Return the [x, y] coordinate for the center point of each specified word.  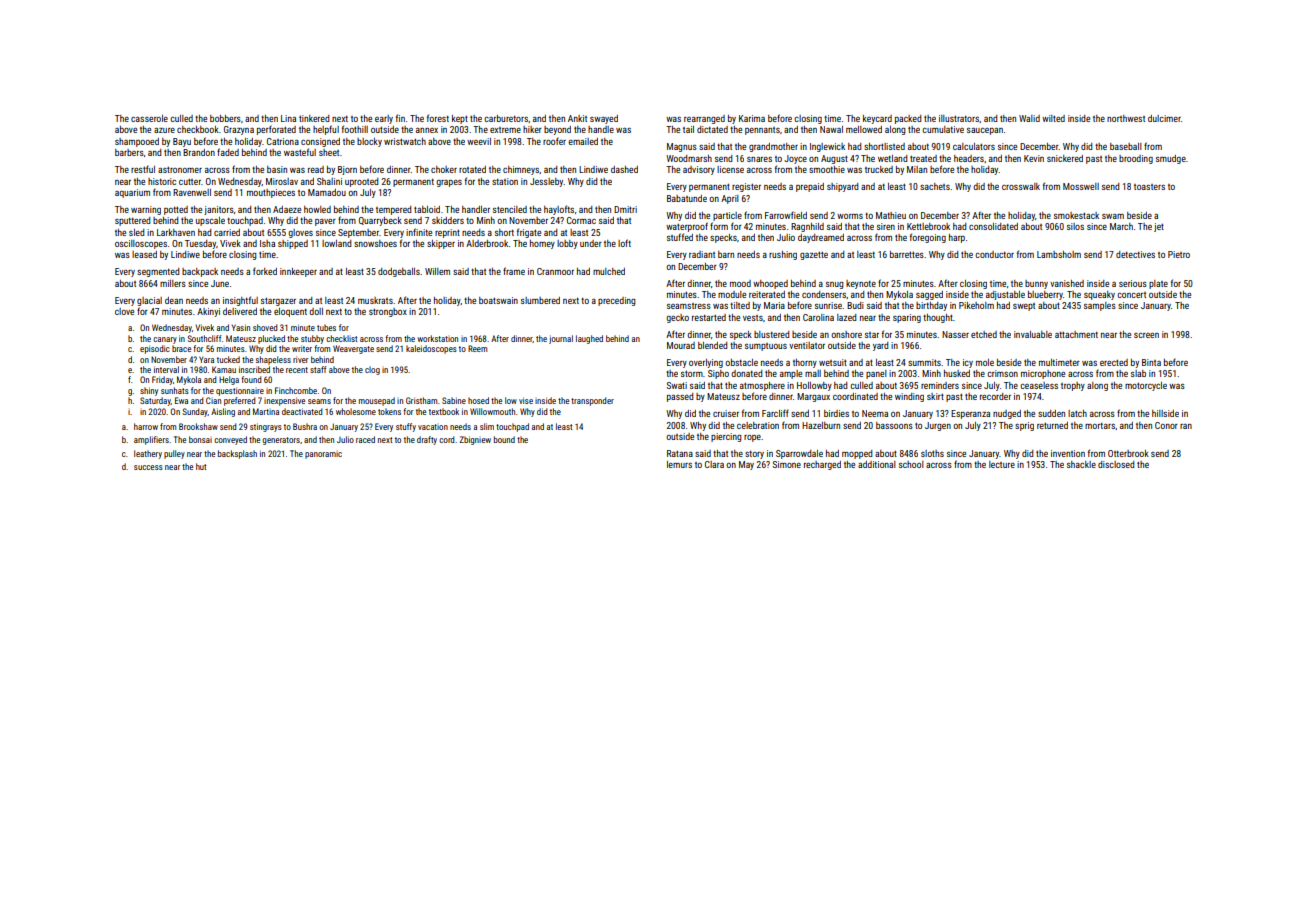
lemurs [679, 464]
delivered [240, 311]
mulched [609, 271]
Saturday [155, 401]
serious [1133, 283]
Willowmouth [492, 411]
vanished [1067, 283]
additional [877, 464]
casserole [149, 118]
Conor [1166, 425]
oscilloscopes [141, 244]
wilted [1053, 118]
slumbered [540, 300]
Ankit [577, 118]
